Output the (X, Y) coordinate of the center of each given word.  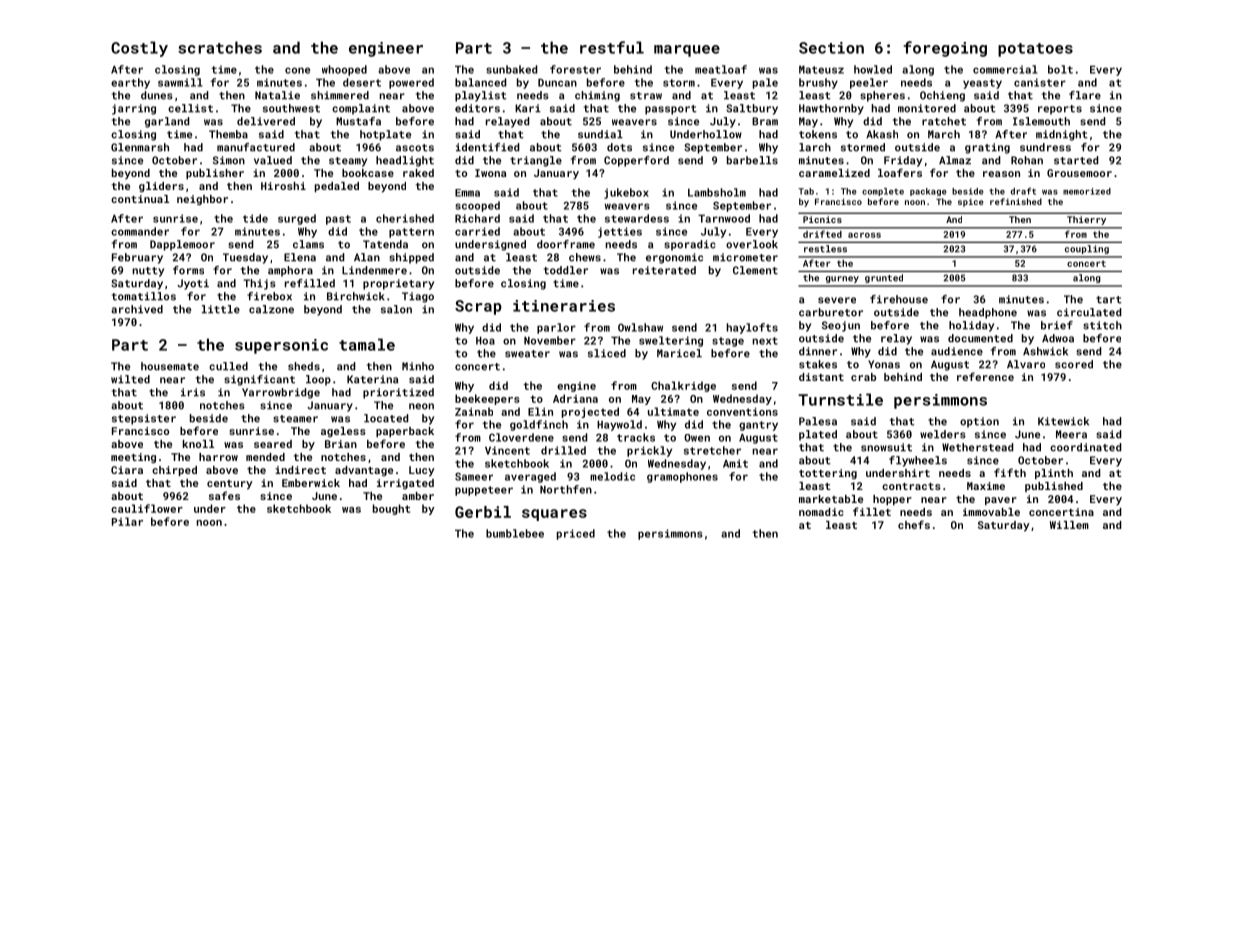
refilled (310, 283)
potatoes (1035, 50)
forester (575, 69)
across (864, 235)
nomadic (821, 512)
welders (943, 434)
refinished (1016, 201)
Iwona (490, 173)
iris (193, 392)
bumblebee (515, 533)
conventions (742, 412)
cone (297, 70)
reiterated (664, 270)
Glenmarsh (140, 147)
